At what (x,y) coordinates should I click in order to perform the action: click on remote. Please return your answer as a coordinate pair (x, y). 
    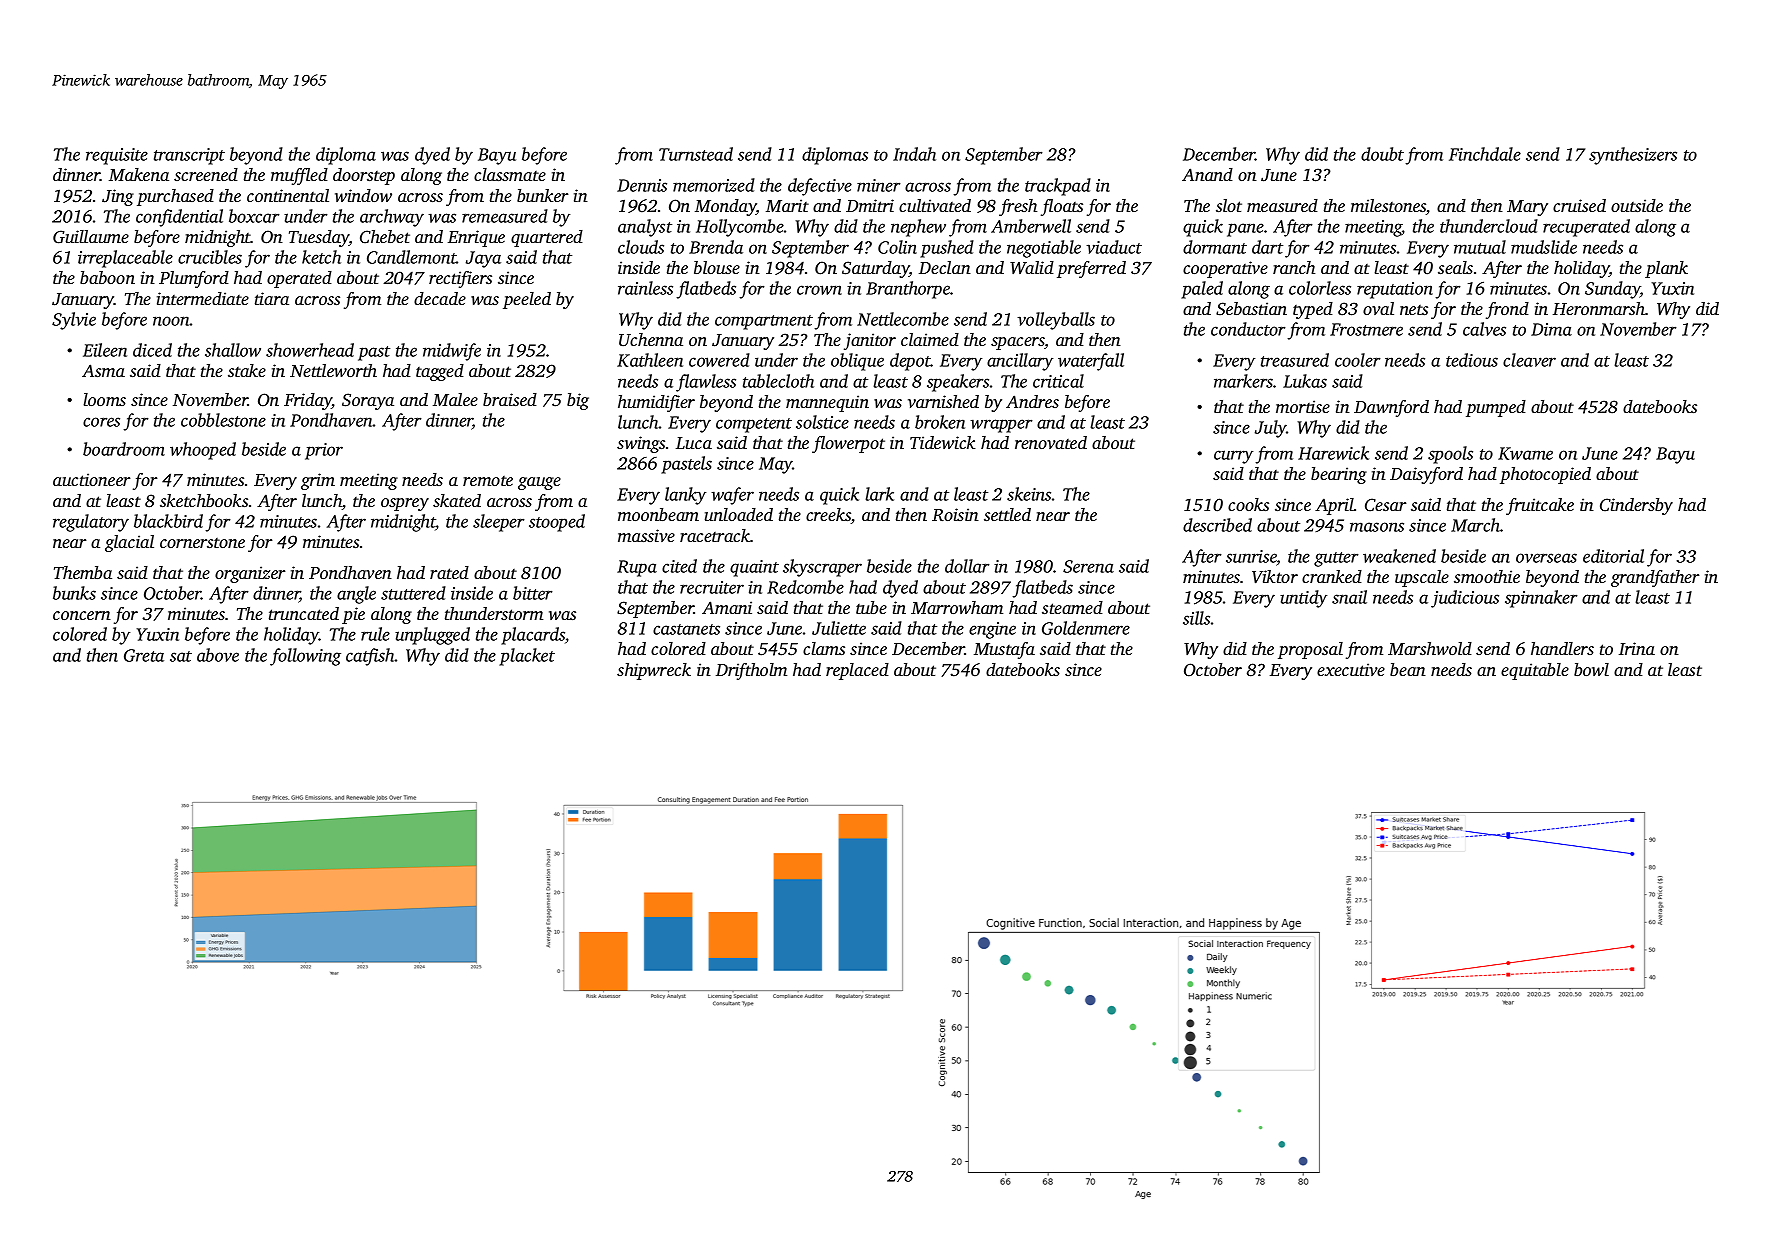
    Looking at the image, I should click on (488, 481).
